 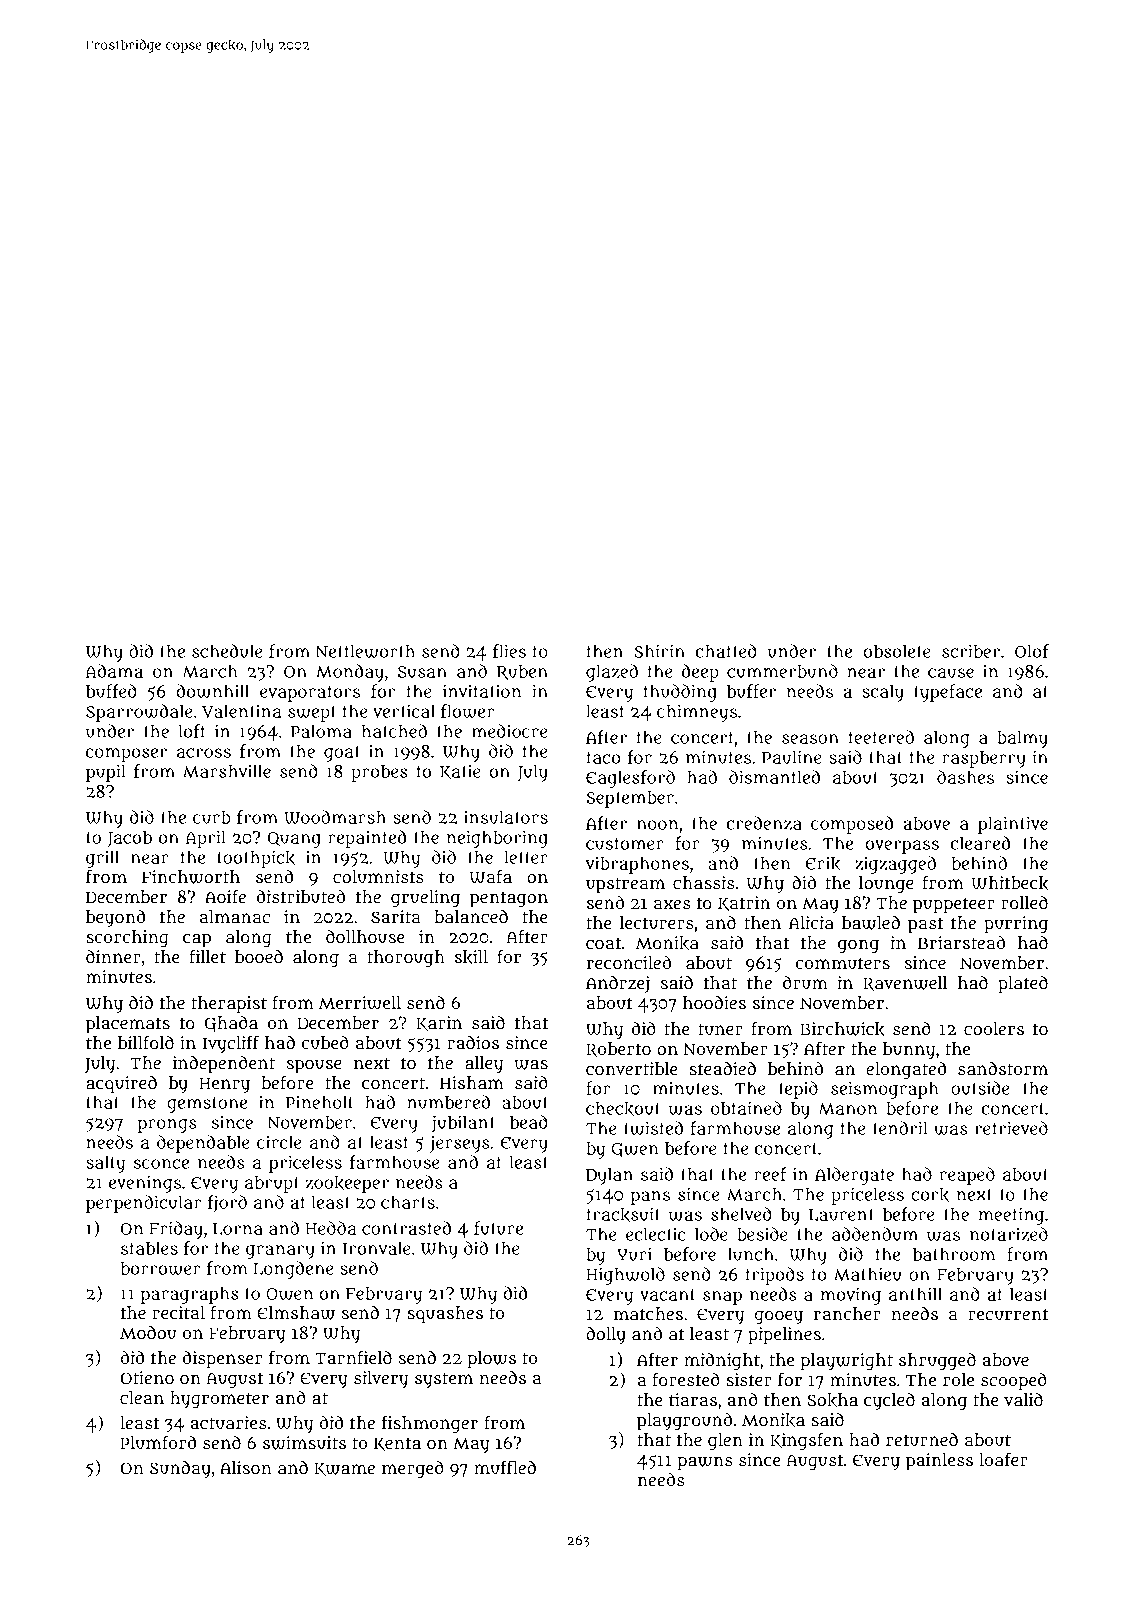 What do you see at coordinates (289, 1294) in the page?
I see `Owen` at bounding box center [289, 1294].
